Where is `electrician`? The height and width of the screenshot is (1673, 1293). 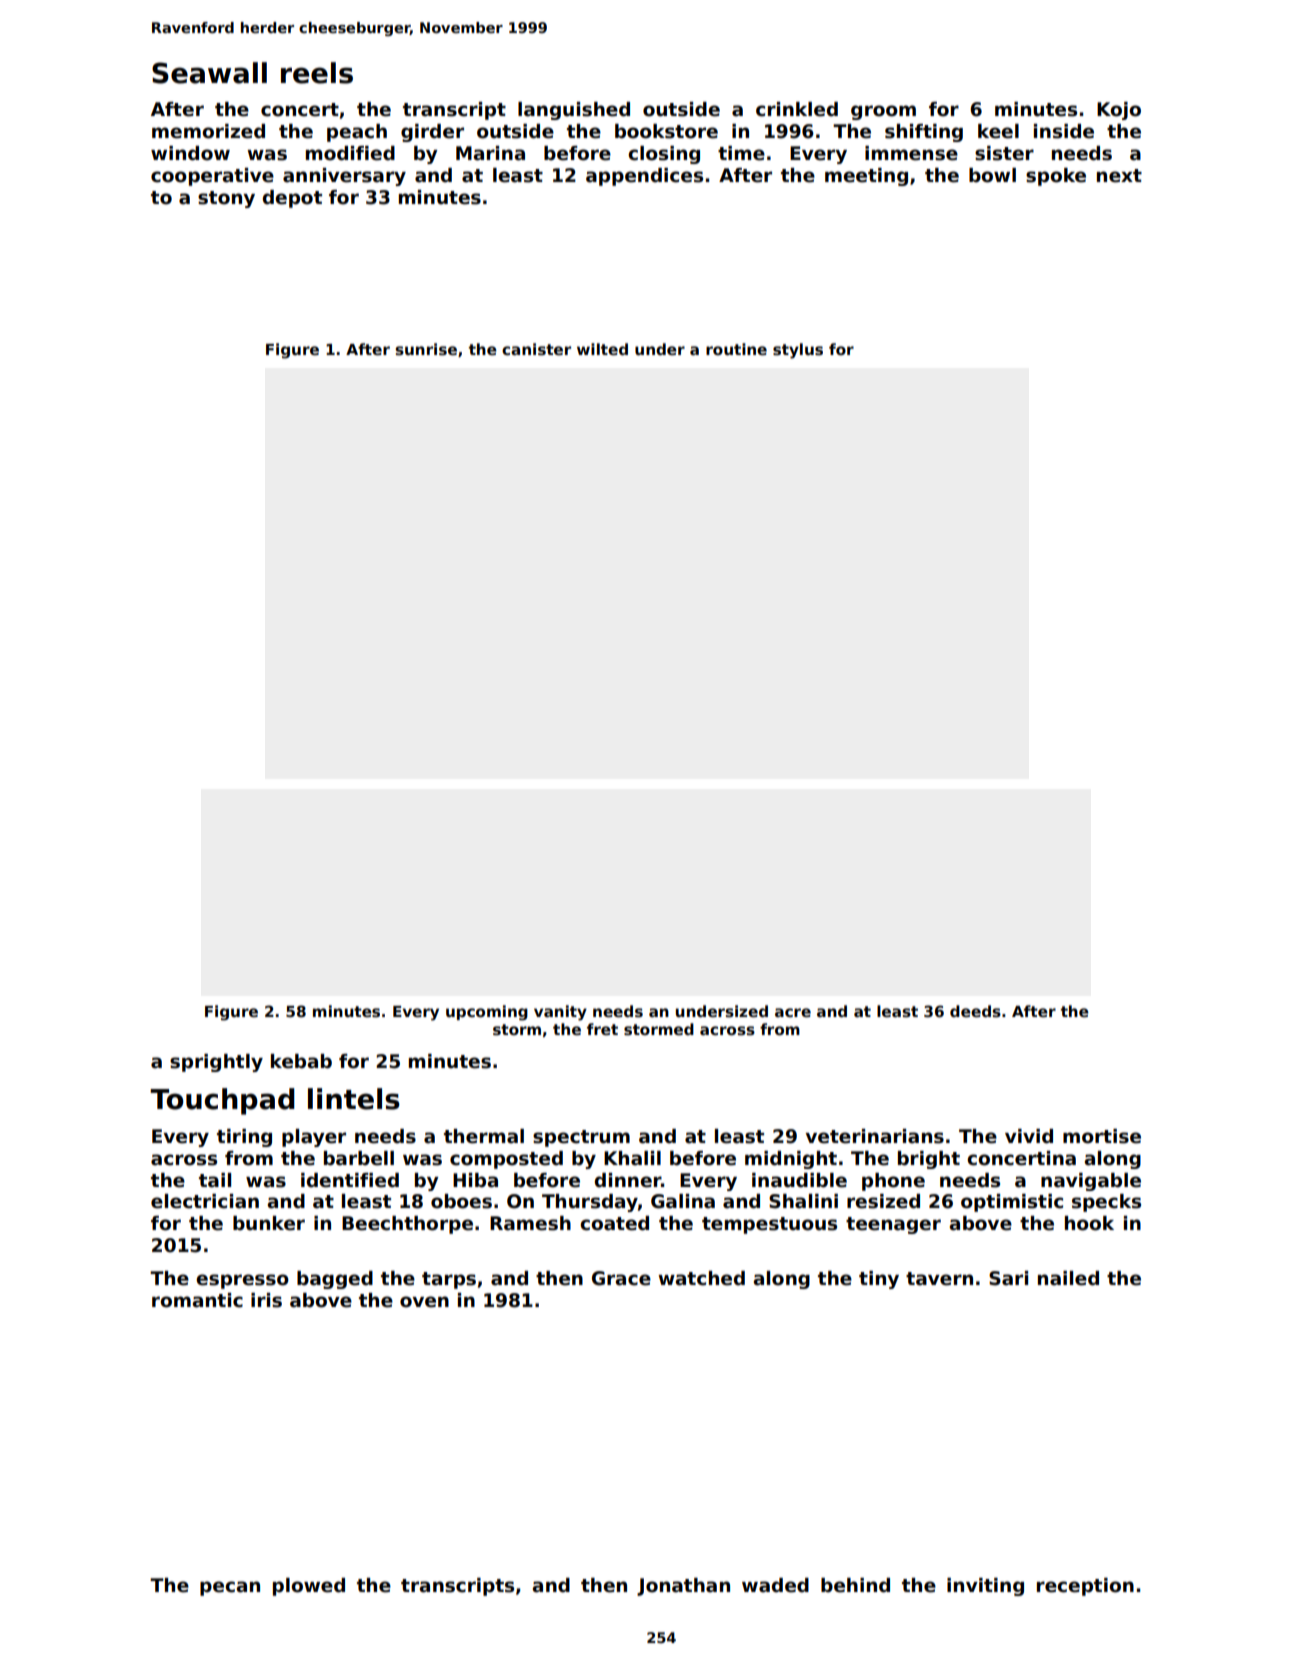 electrician is located at coordinates (205, 1201).
